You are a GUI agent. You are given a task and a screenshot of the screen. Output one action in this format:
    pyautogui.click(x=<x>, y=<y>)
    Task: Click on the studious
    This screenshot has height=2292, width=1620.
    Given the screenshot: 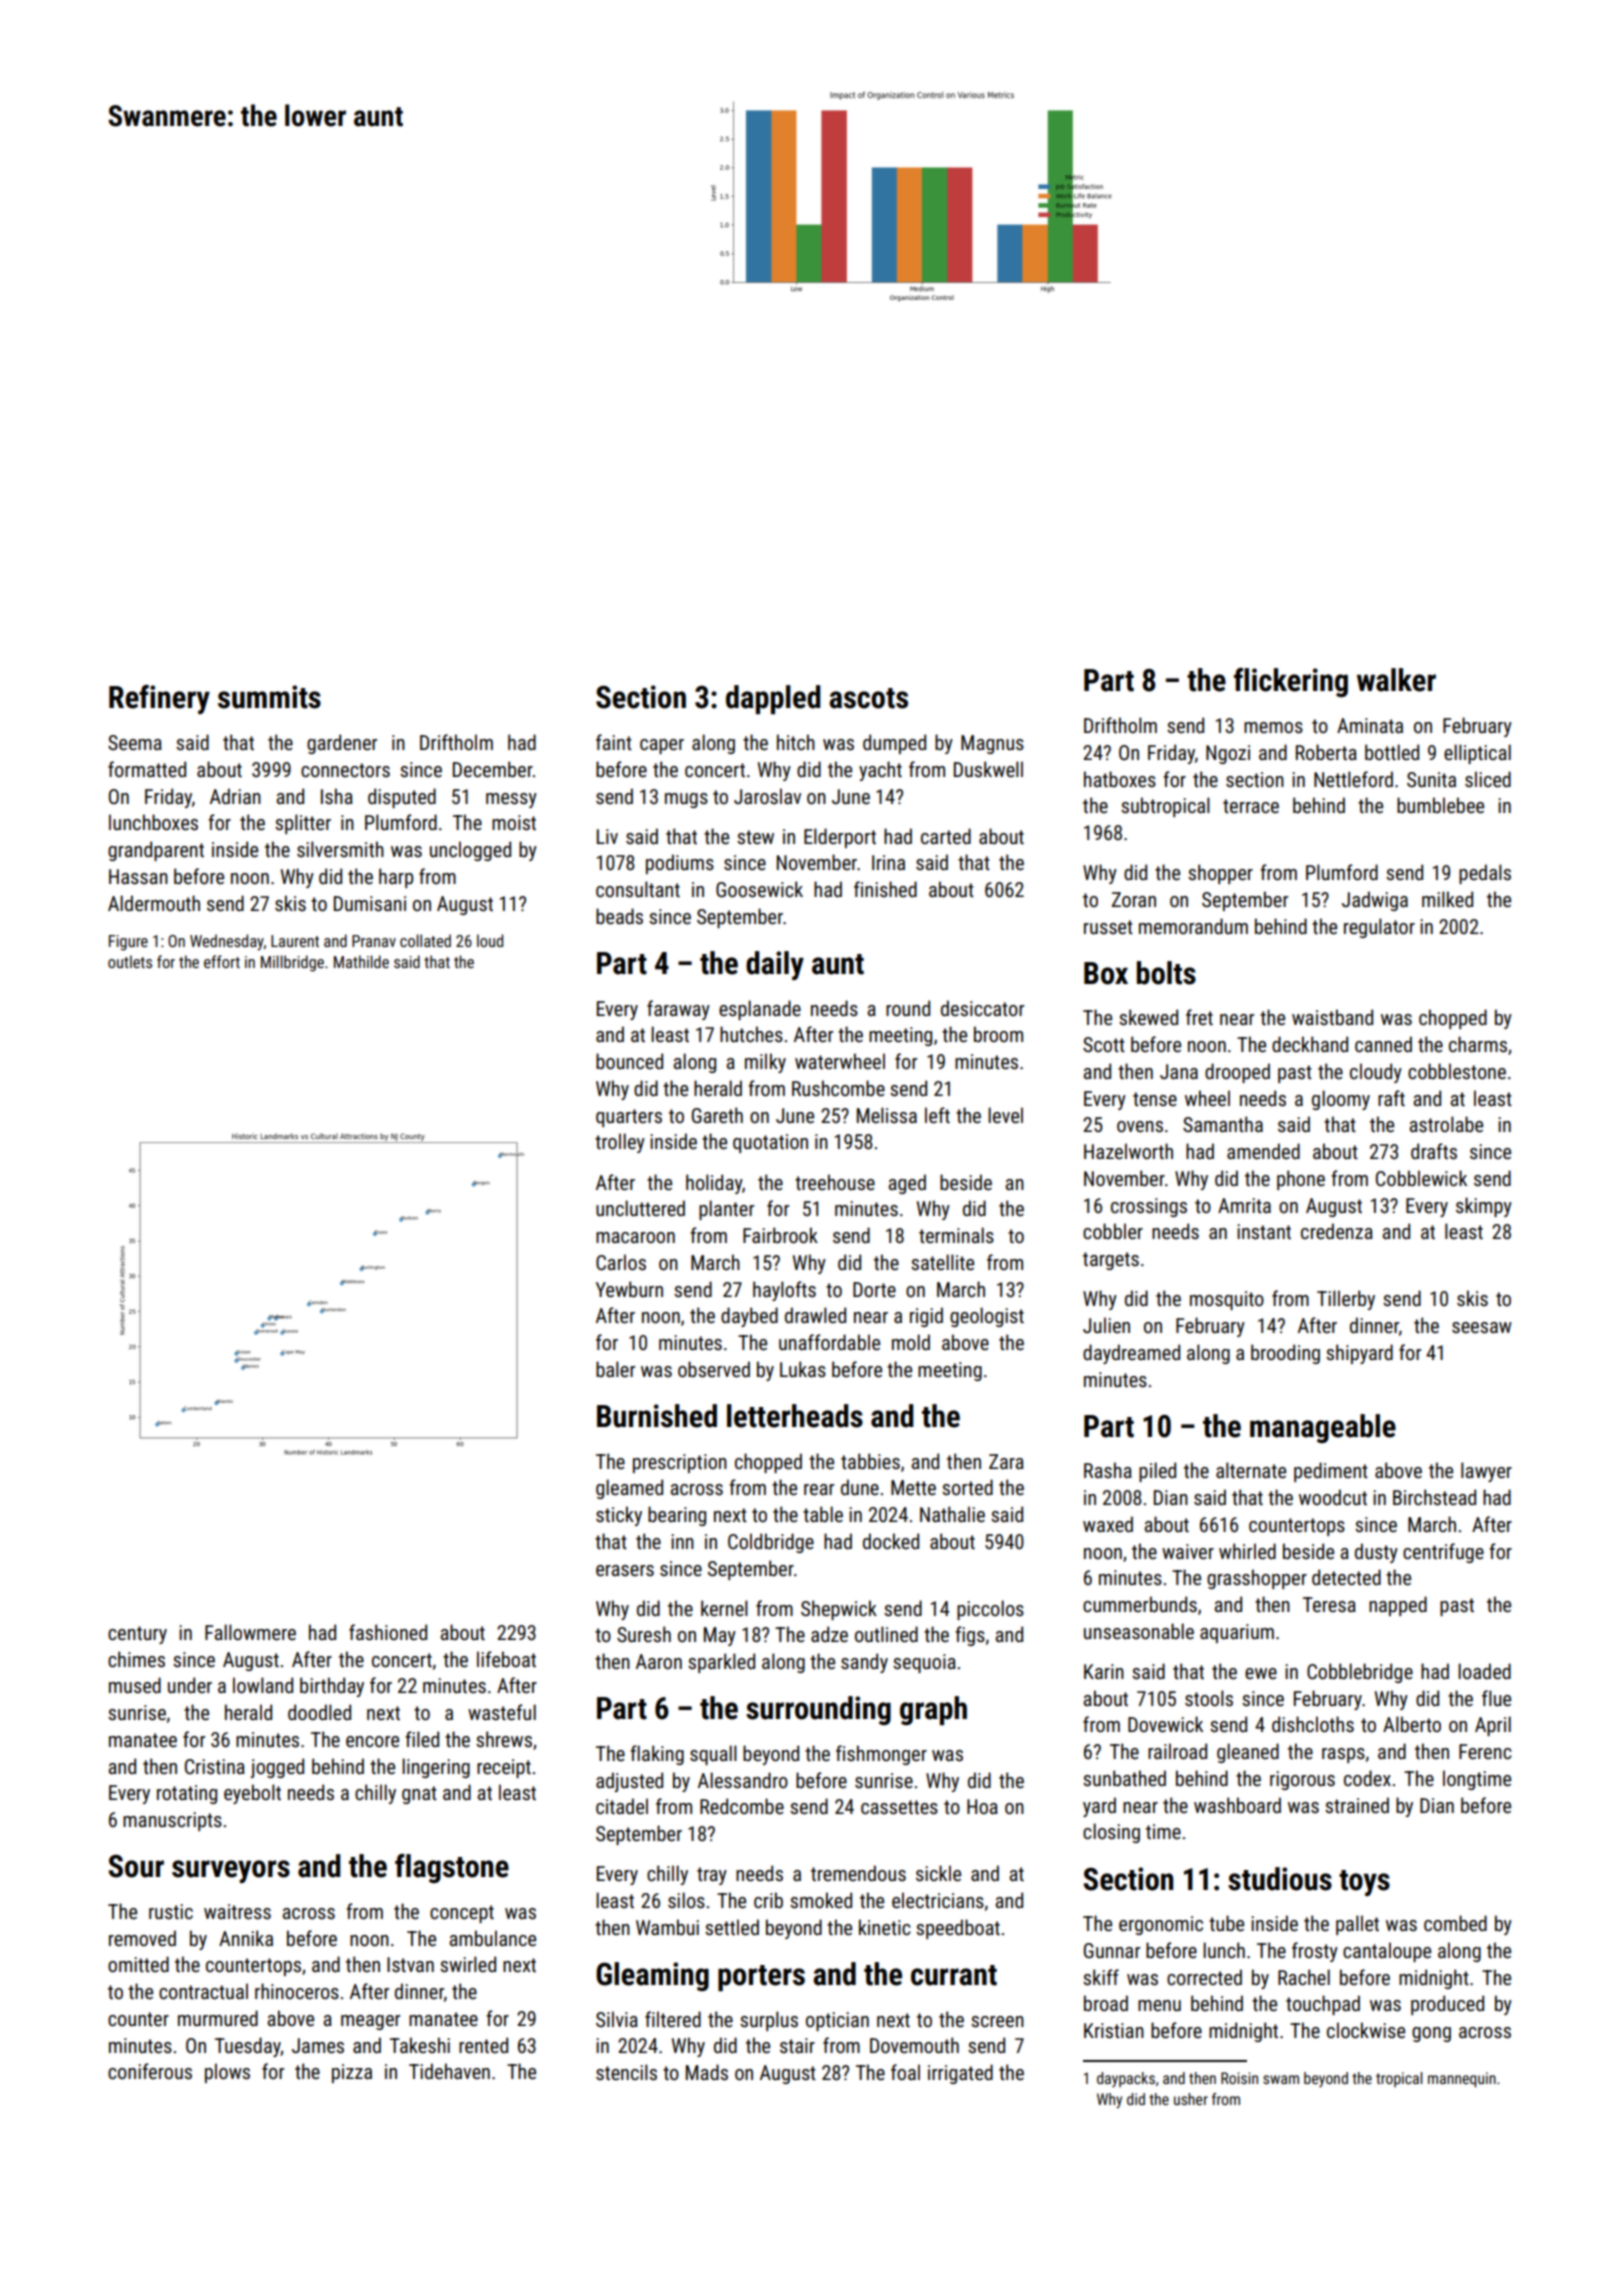 What is the action you would take?
    pyautogui.click(x=1280, y=1879)
